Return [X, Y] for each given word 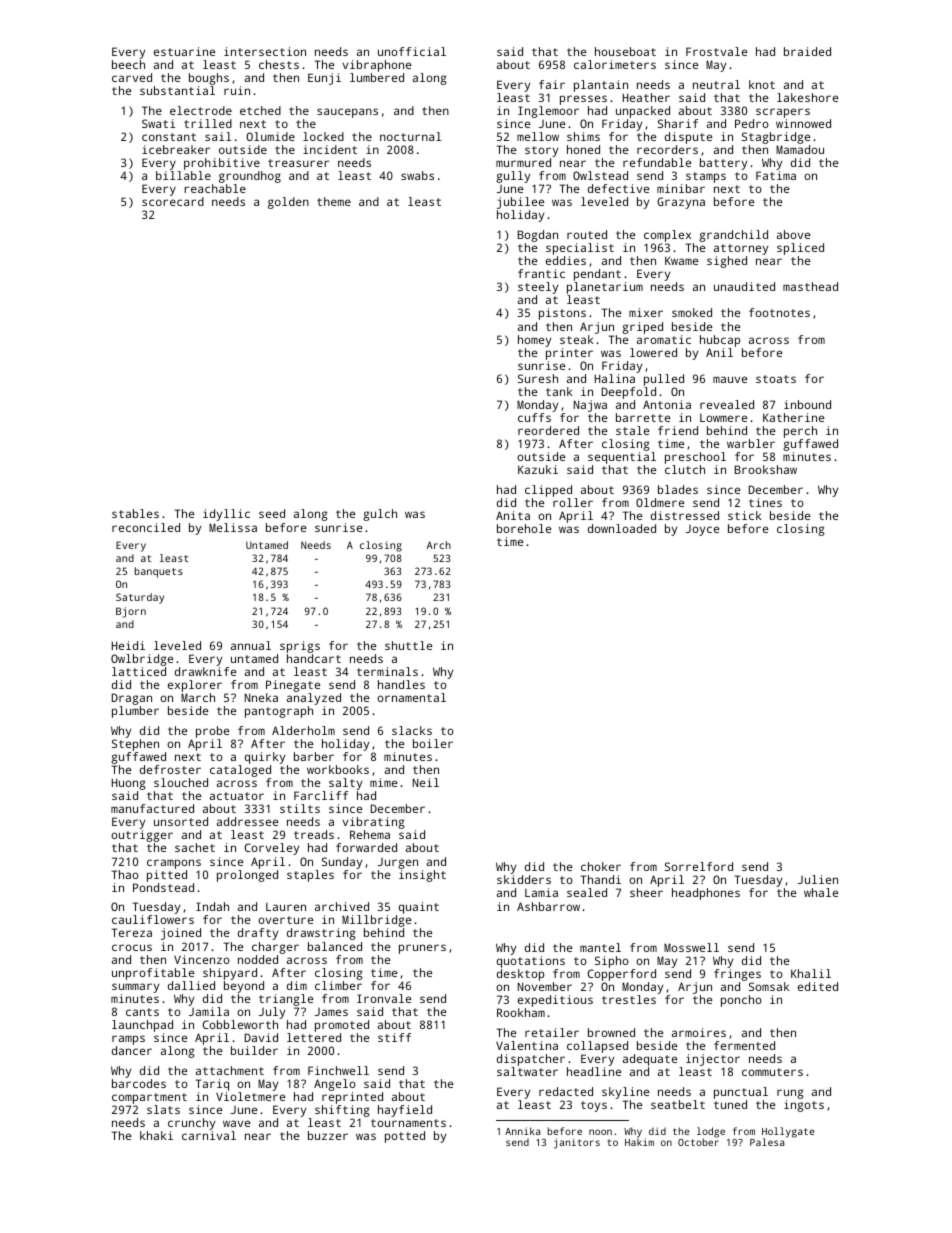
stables [135, 513]
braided [807, 51]
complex [667, 236]
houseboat [625, 51]
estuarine [184, 51]
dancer [132, 1050]
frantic [541, 273]
